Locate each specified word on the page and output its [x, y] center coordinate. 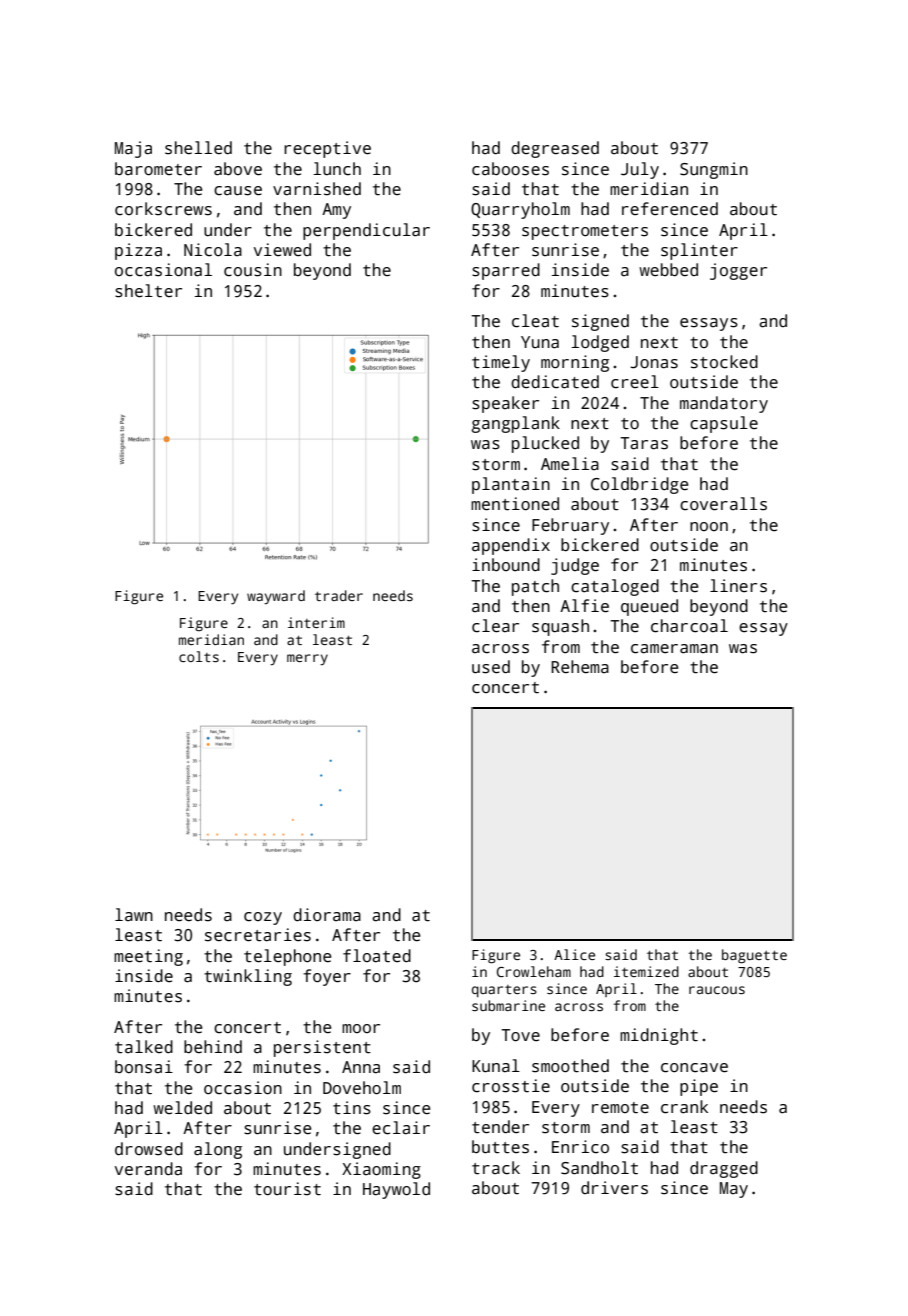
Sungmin [714, 170]
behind [213, 1047]
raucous [717, 990]
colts [199, 656]
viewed [282, 249]
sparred [506, 271]
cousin [253, 270]
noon [709, 526]
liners [738, 586]
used [491, 667]
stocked [724, 362]
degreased [555, 149]
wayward [276, 597]
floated [377, 956]
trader [339, 595]
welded [182, 1108]
